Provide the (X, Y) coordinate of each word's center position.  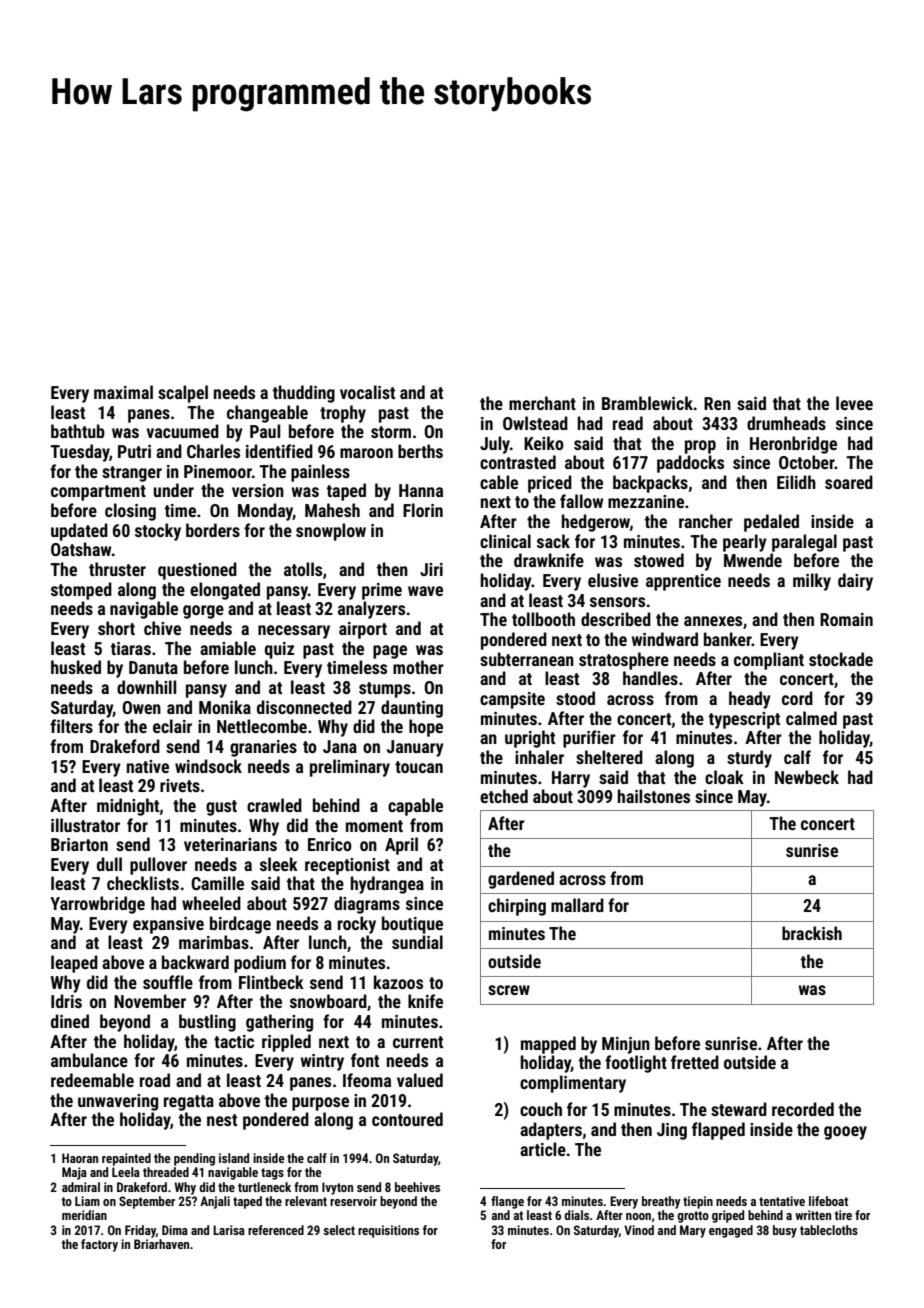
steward (739, 1109)
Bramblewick (647, 403)
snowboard (328, 1001)
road (155, 1080)
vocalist (367, 392)
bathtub (78, 431)
